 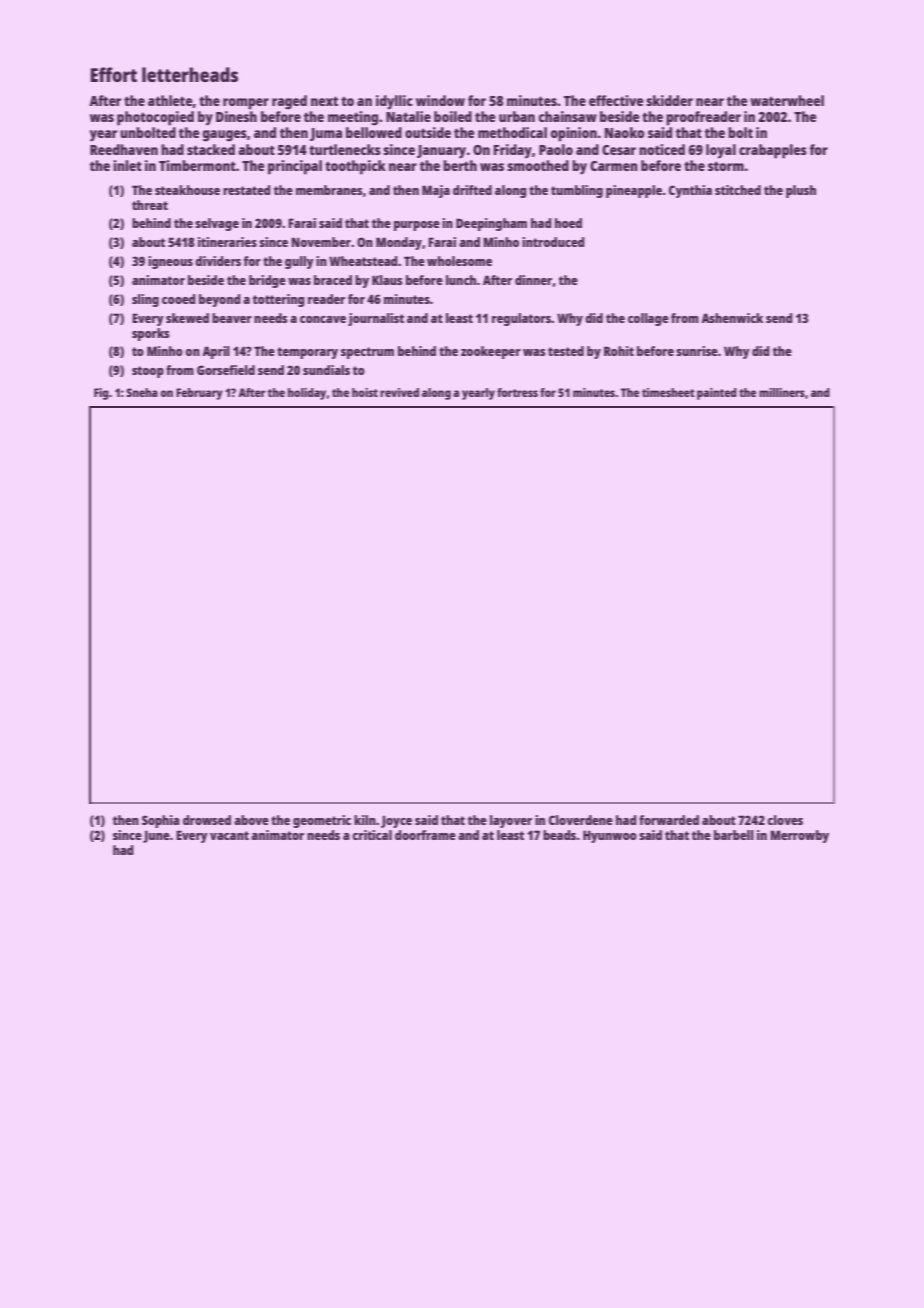 What do you see at coordinates (224, 136) in the document?
I see `gauges` at bounding box center [224, 136].
